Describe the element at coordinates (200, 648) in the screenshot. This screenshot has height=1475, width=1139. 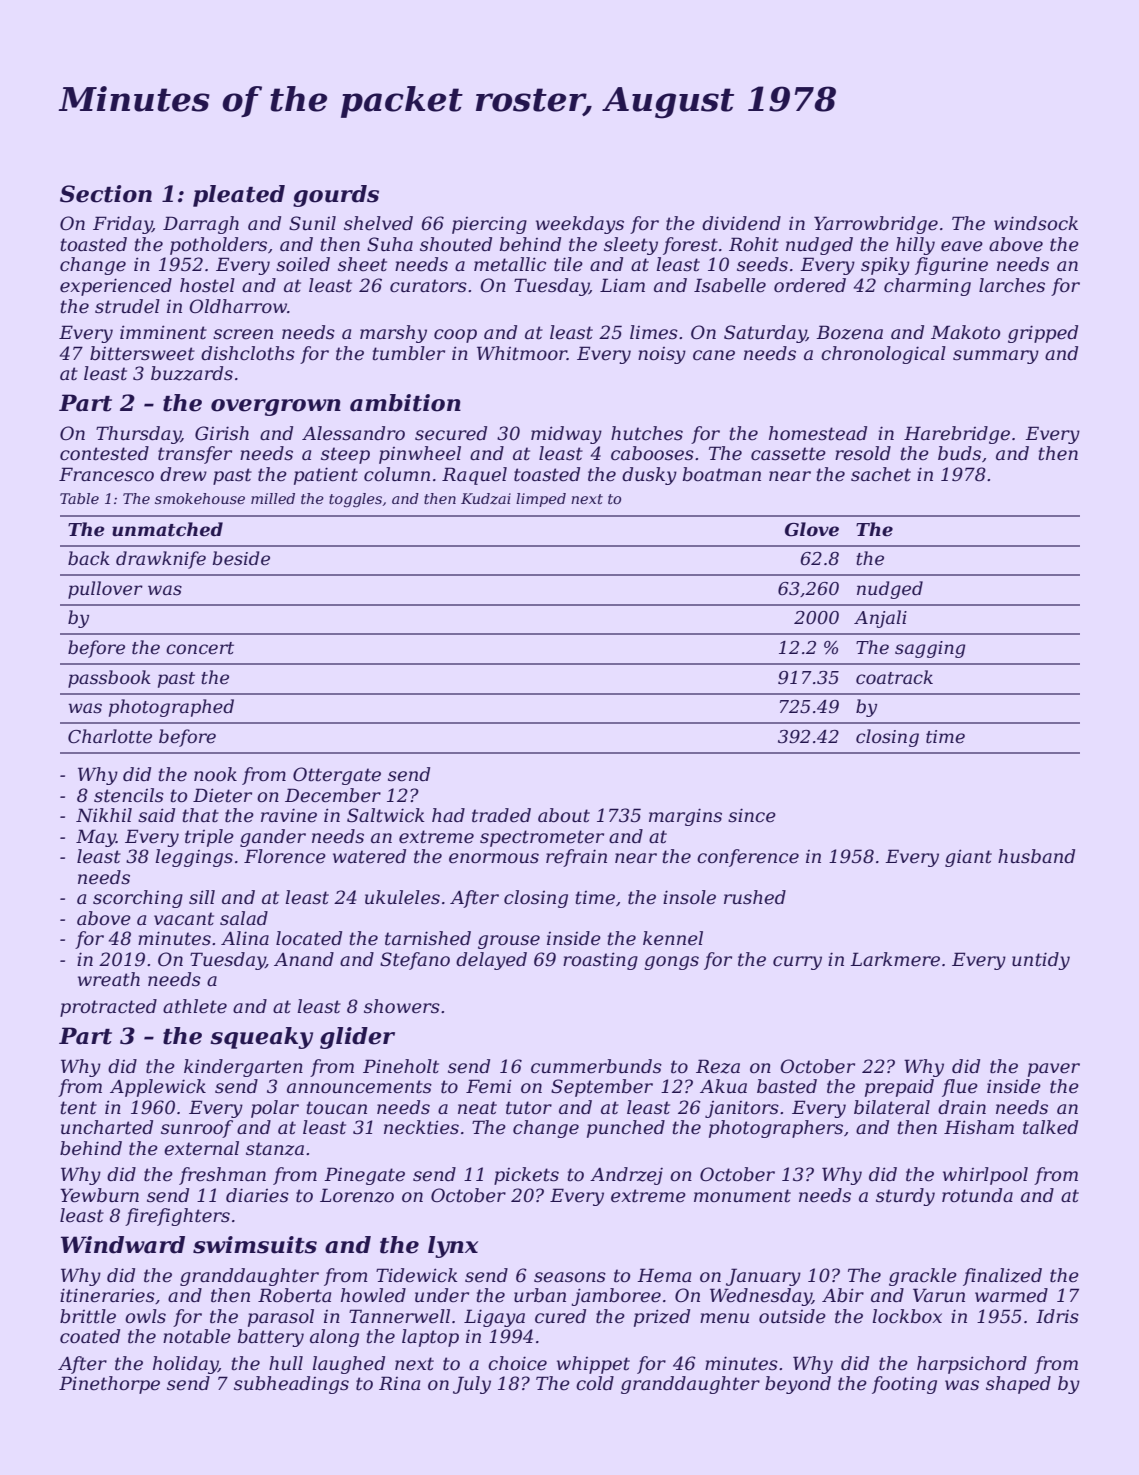
I see `concert` at that location.
